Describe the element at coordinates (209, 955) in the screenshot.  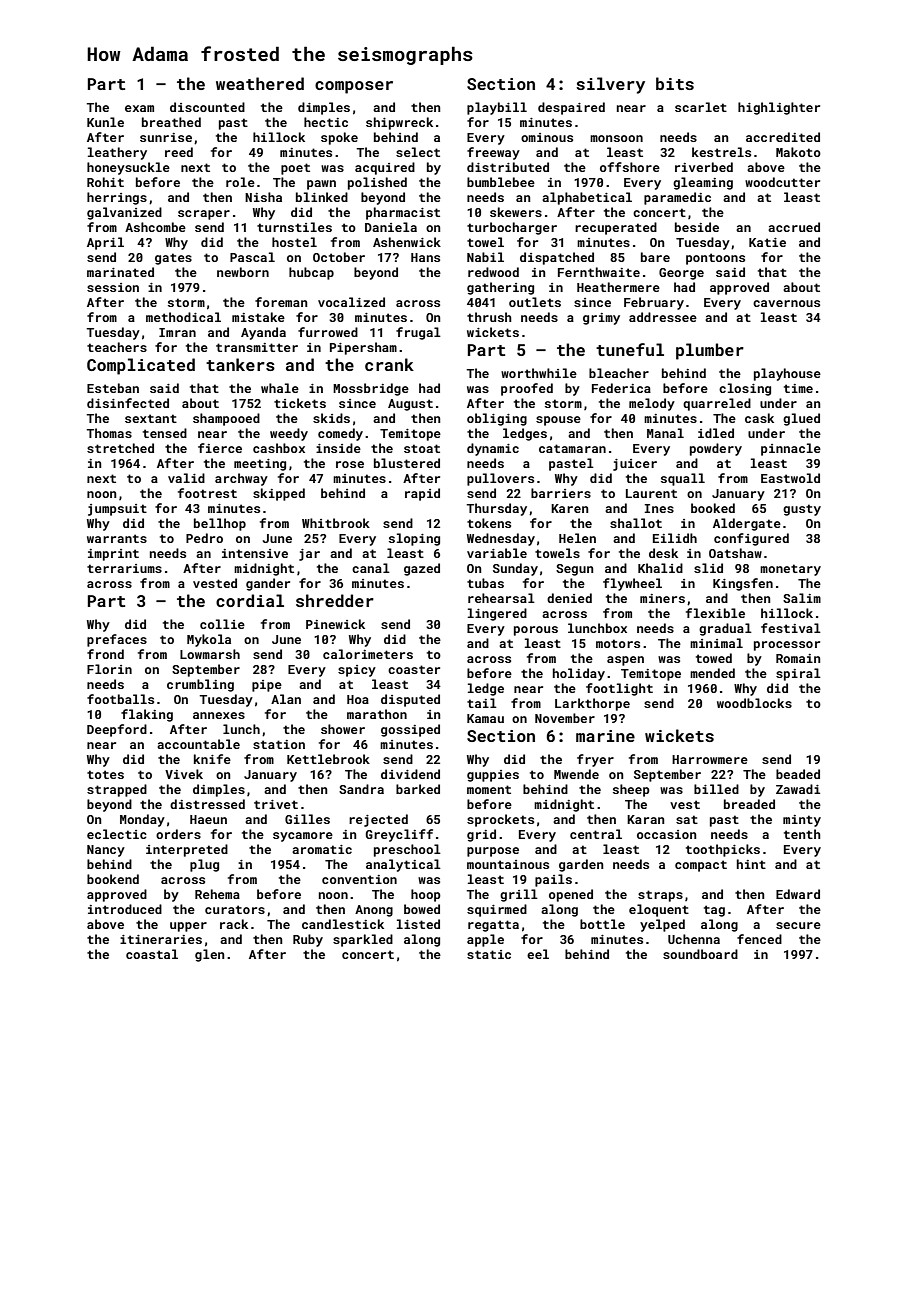
I see `glen` at that location.
